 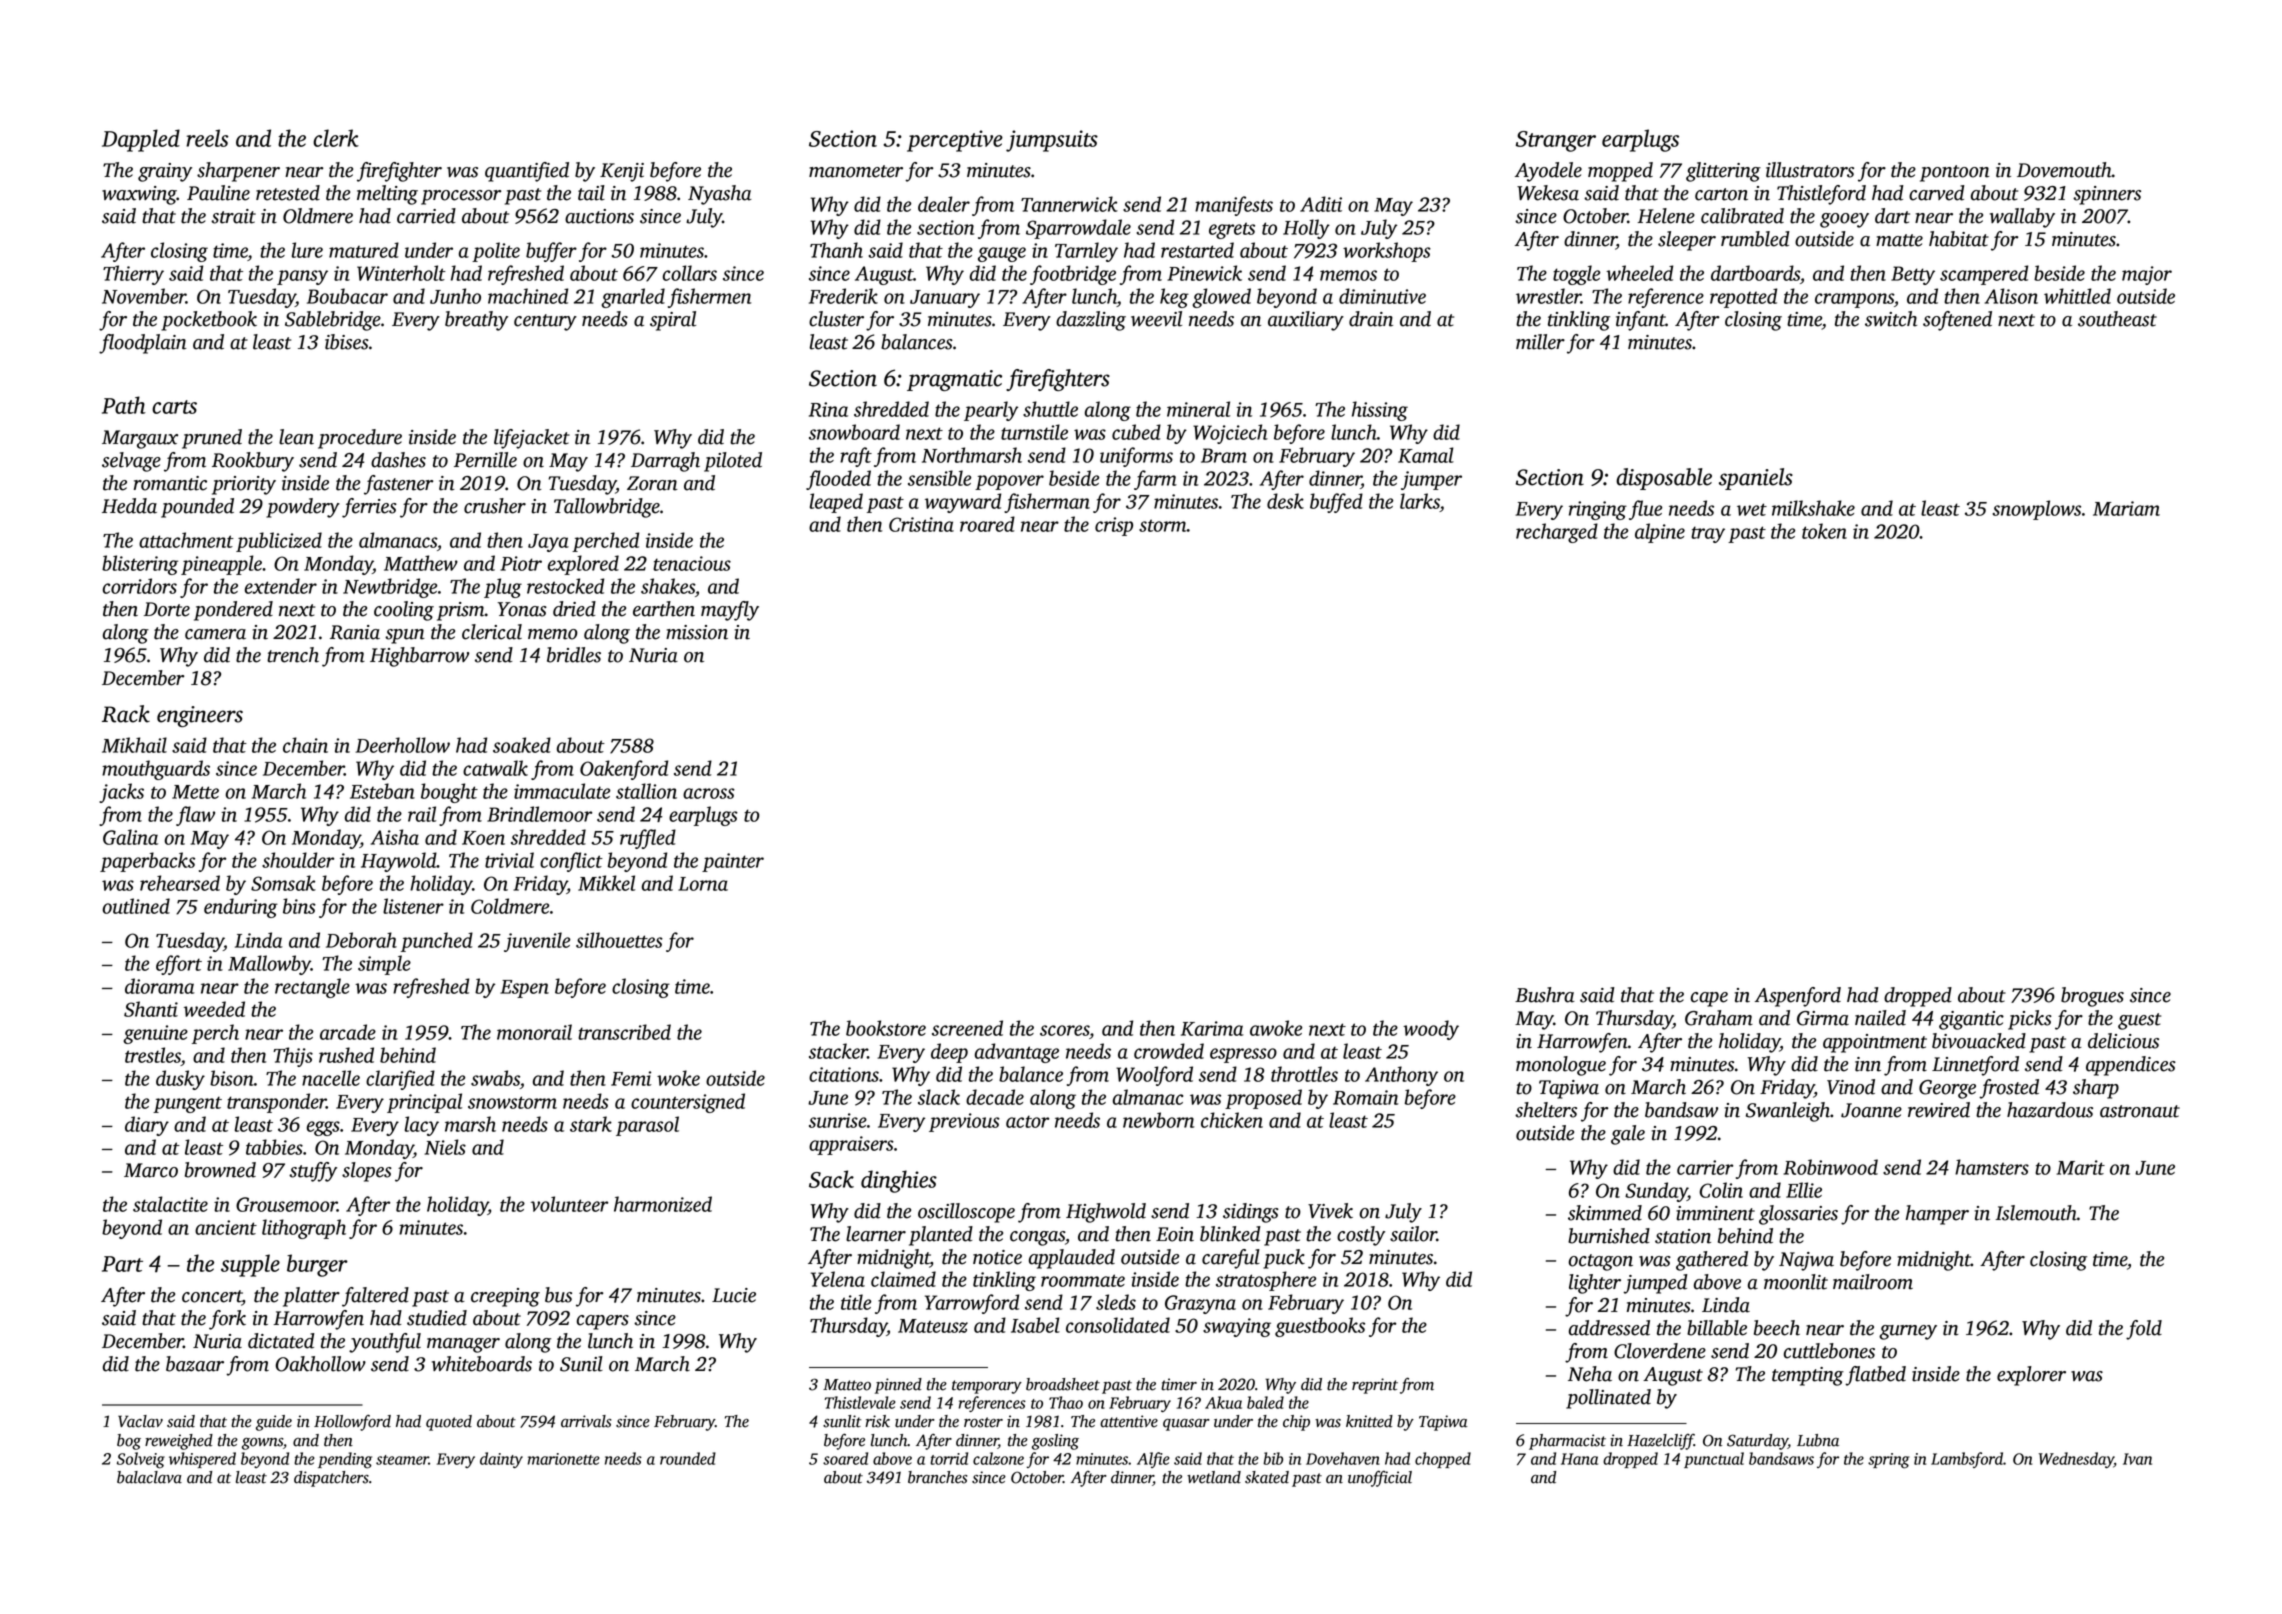 I want to click on stratosphere, so click(x=1266, y=1281).
